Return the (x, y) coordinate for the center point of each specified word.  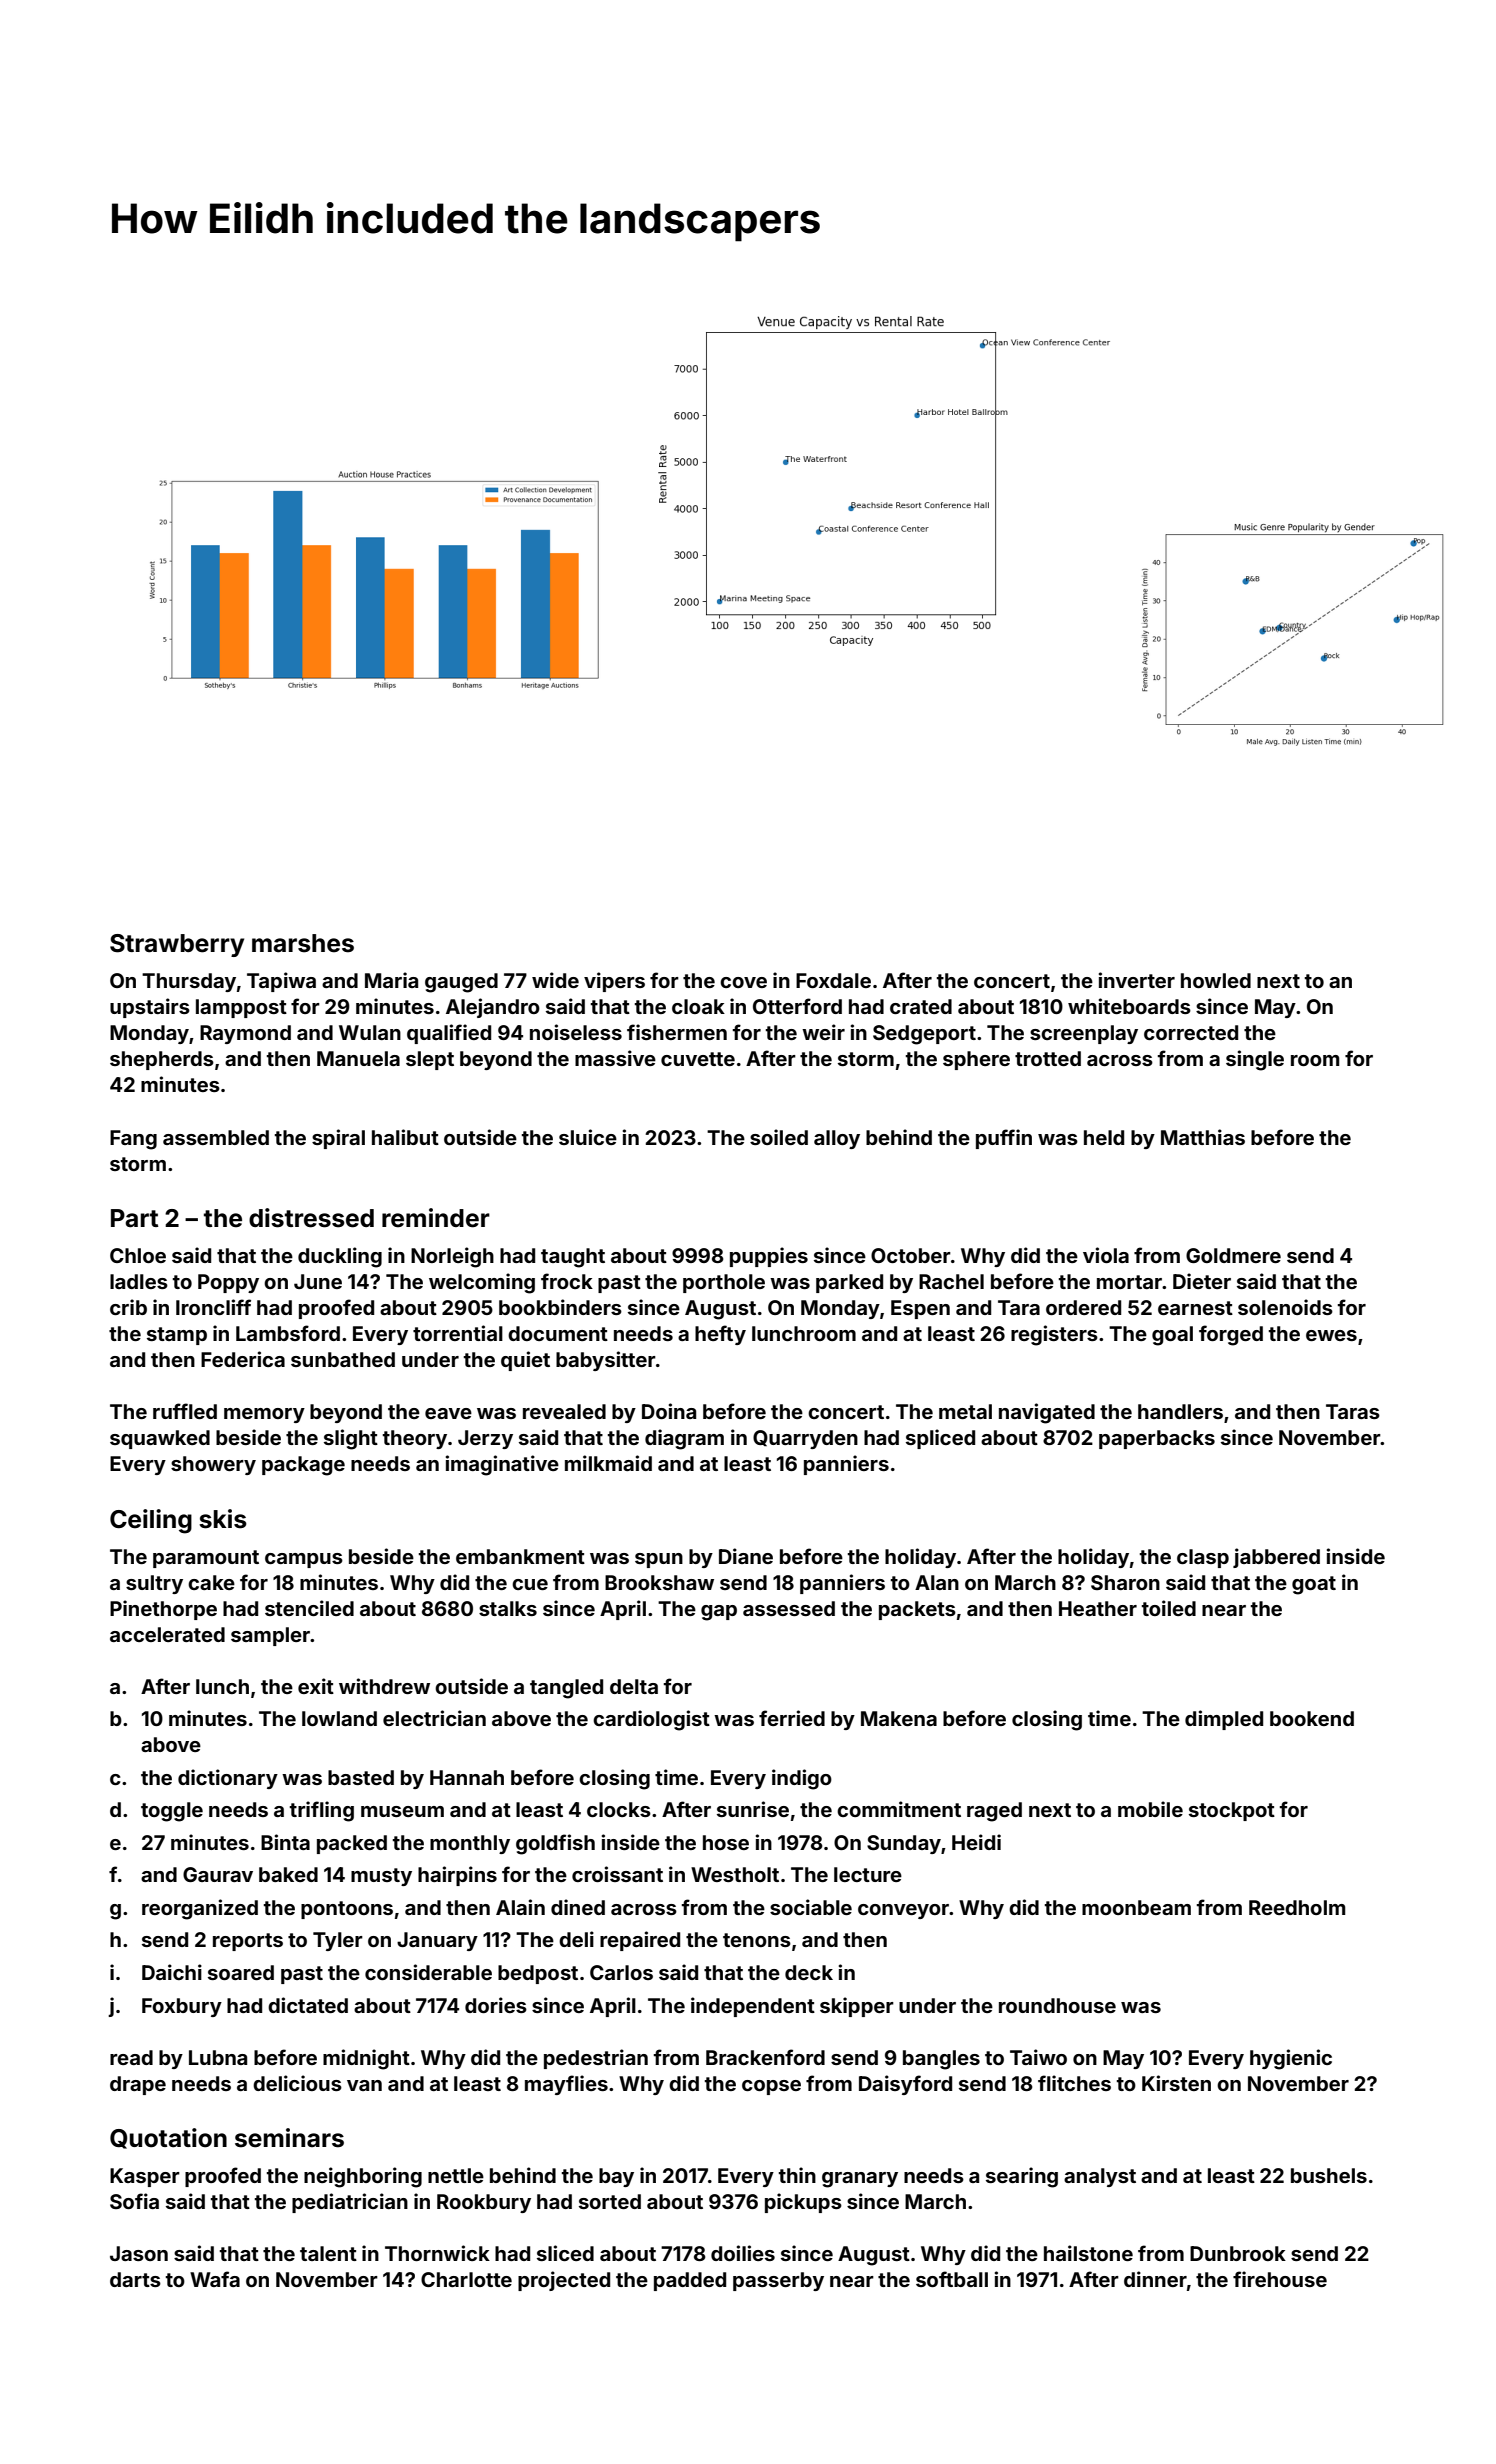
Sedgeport (924, 1035)
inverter (1137, 980)
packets (917, 1610)
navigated (1047, 1413)
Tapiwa (281, 982)
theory (415, 1439)
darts (135, 2279)
